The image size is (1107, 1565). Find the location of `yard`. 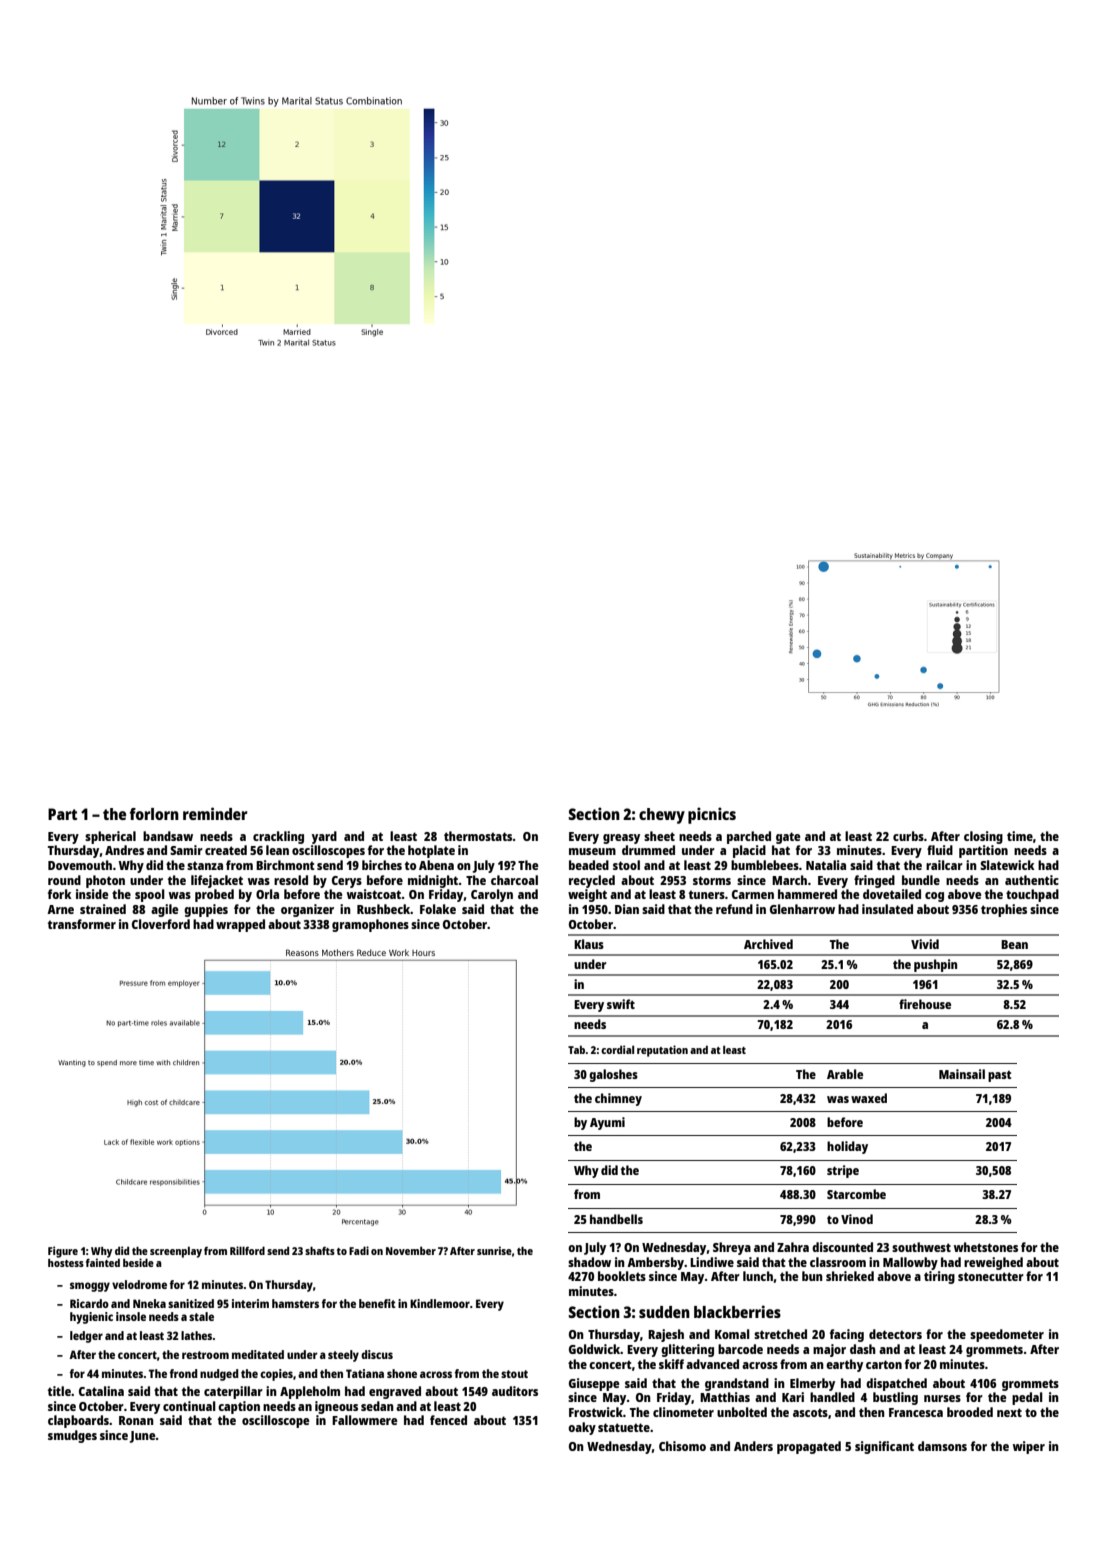

yard is located at coordinates (324, 837).
